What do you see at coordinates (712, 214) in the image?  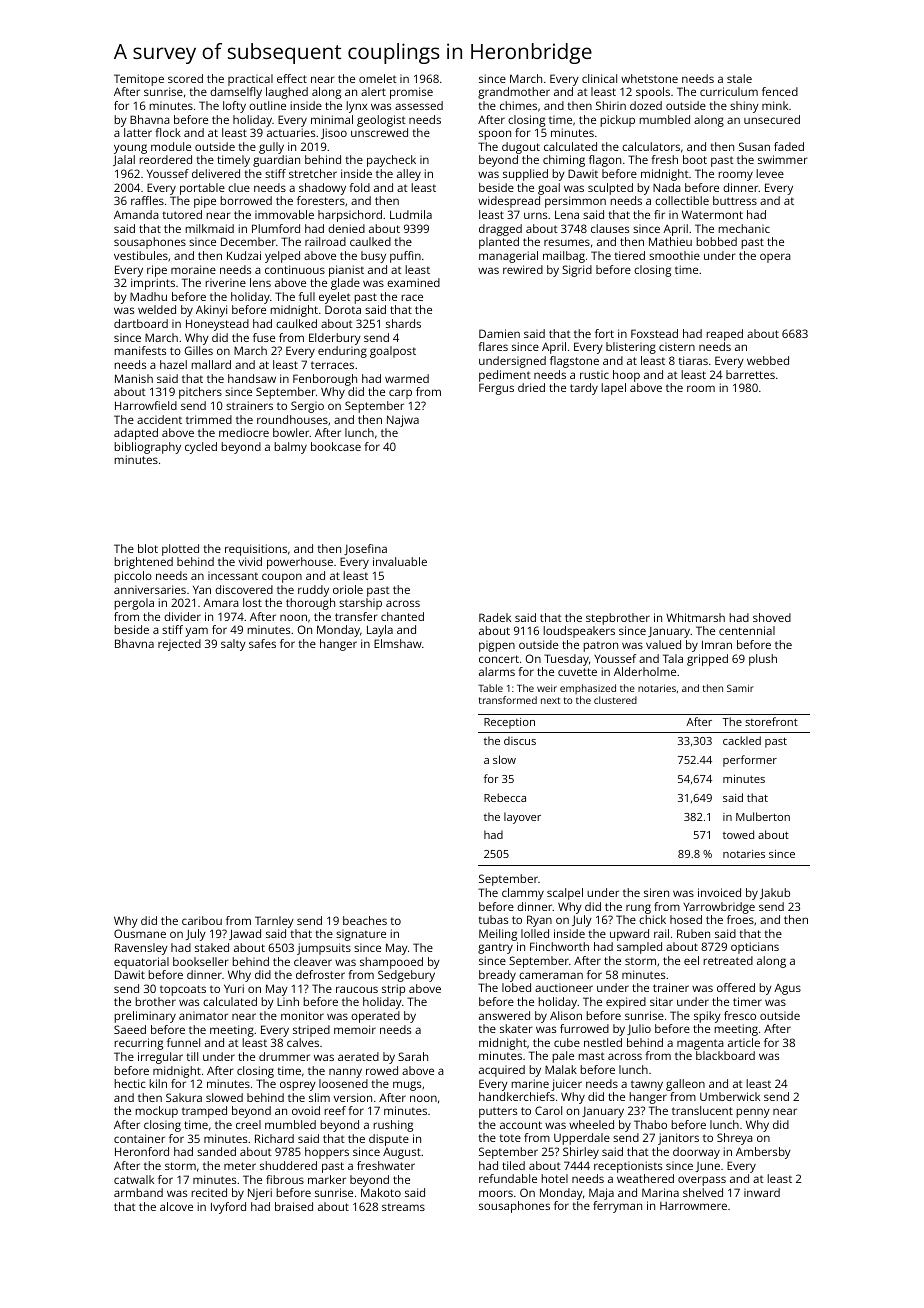 I see `Watermont` at bounding box center [712, 214].
